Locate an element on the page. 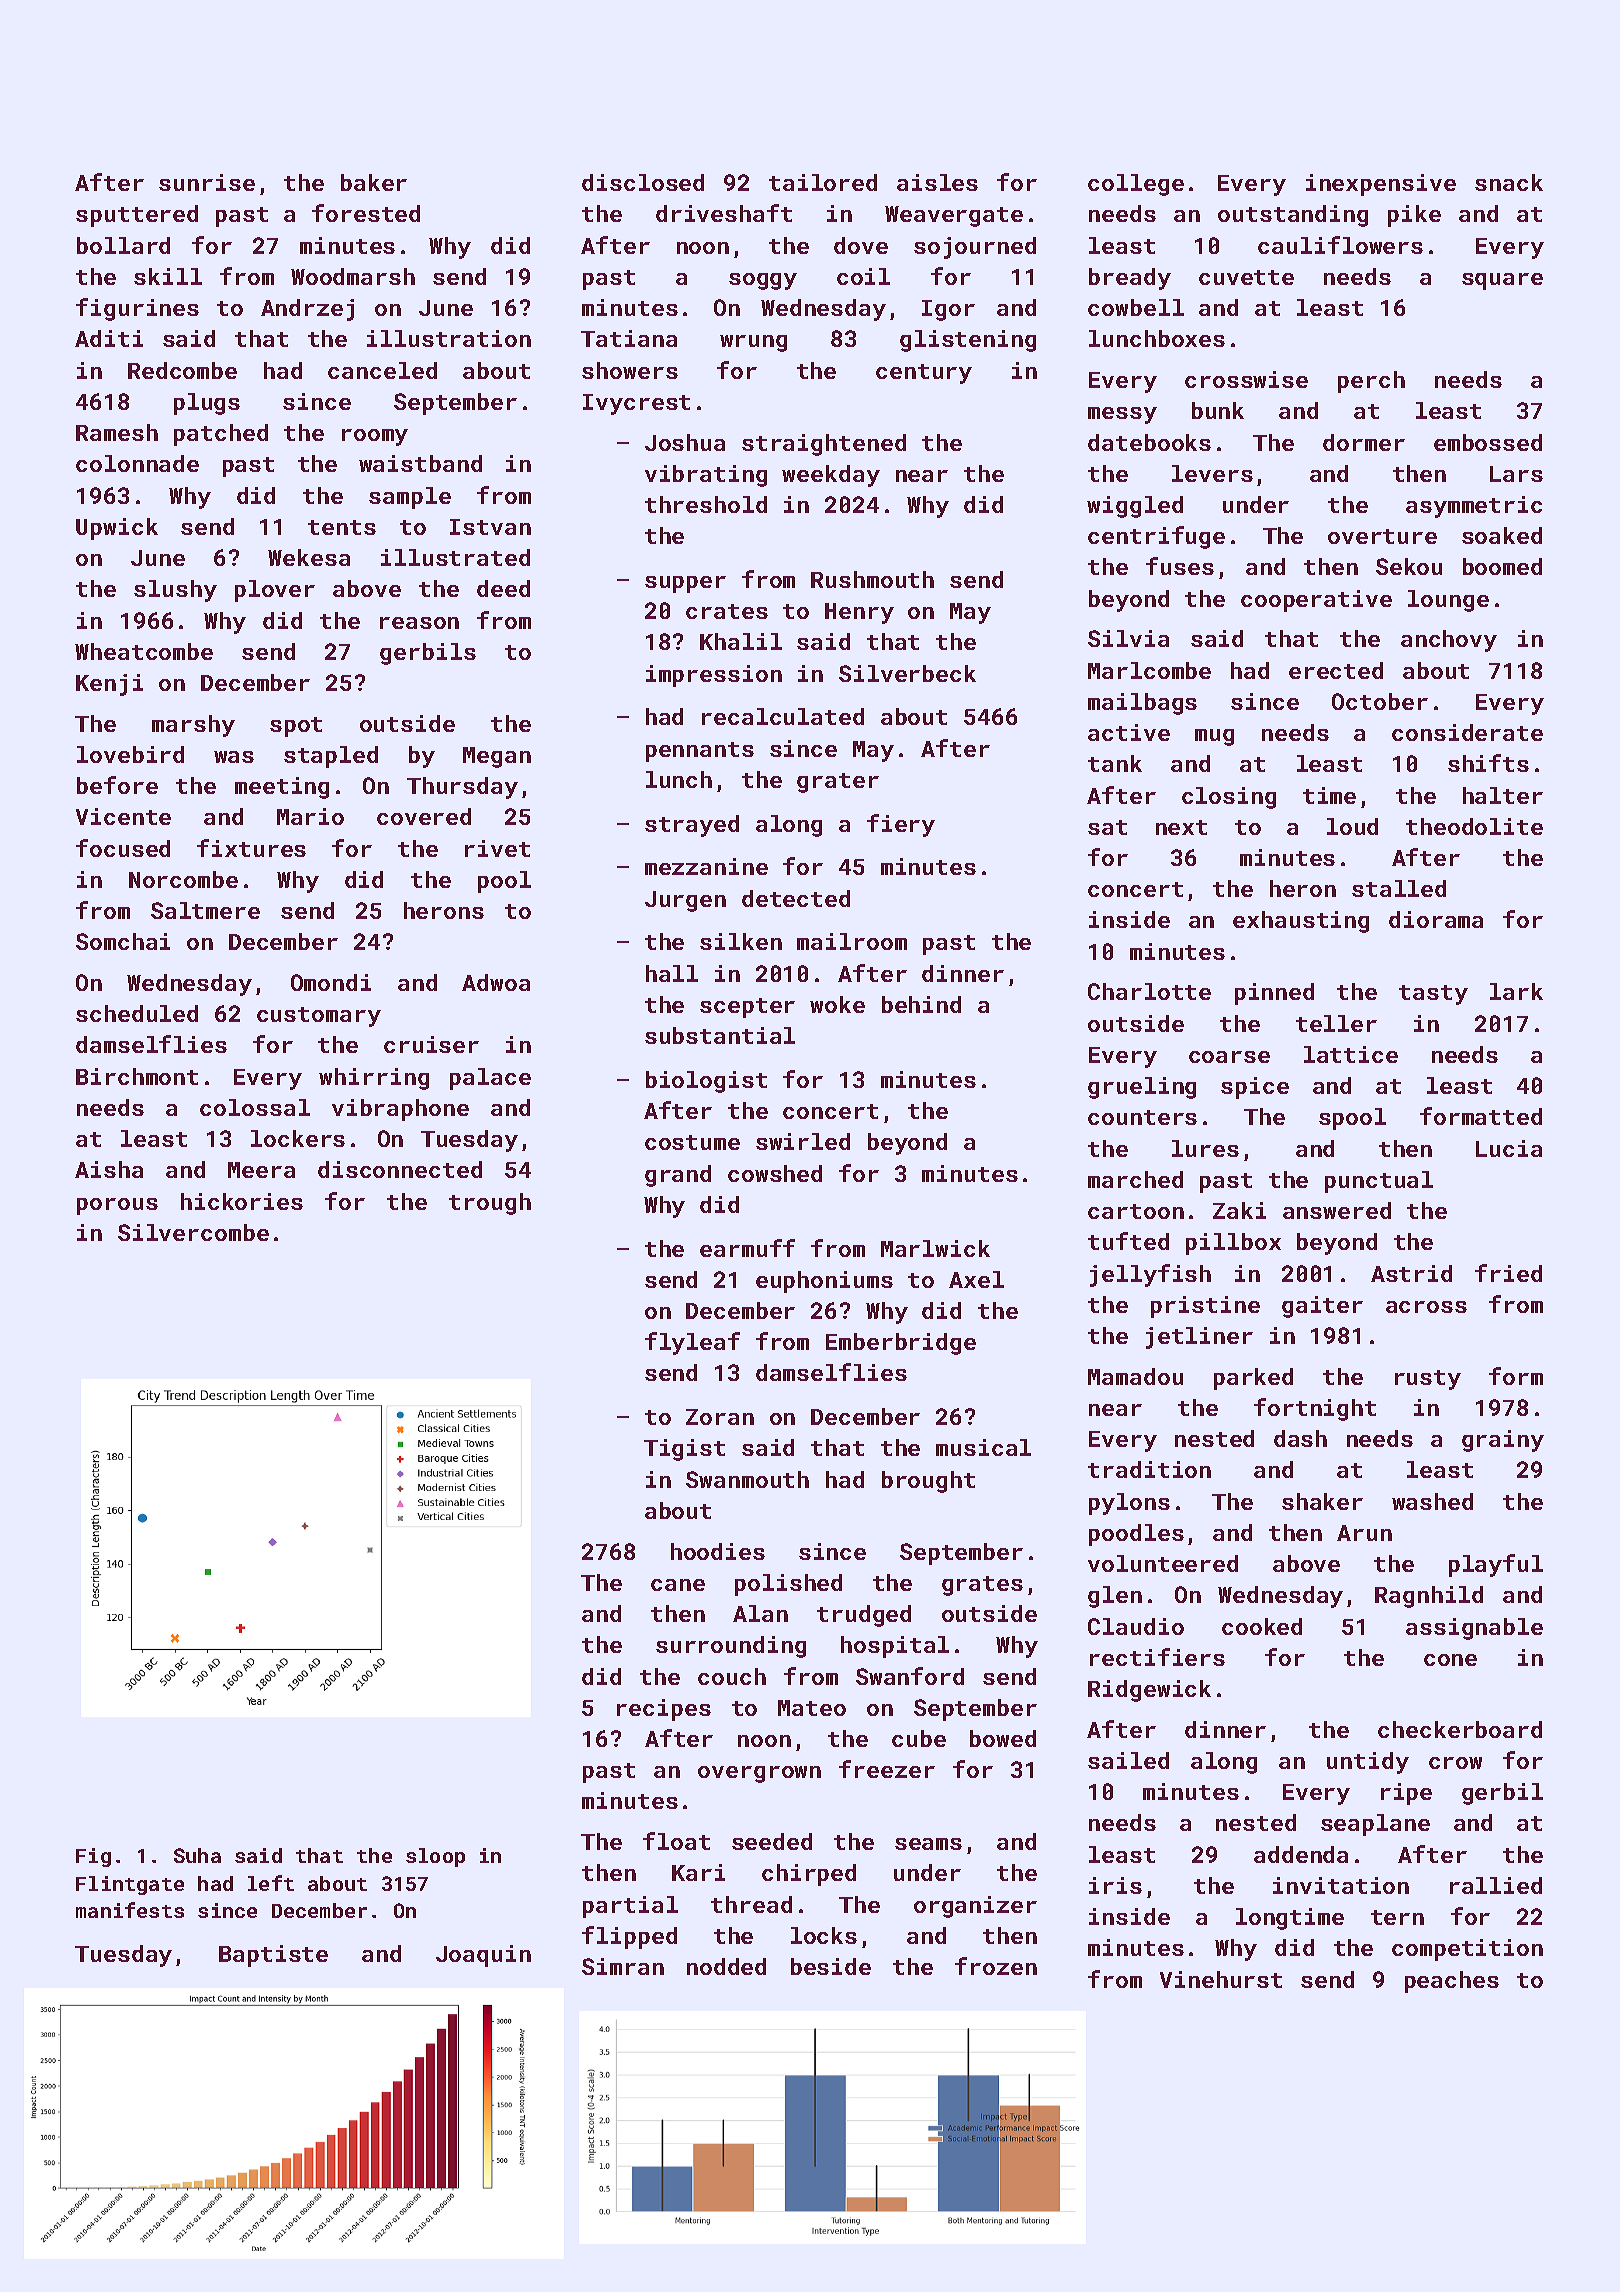 The height and width of the page is (2292, 1620). Vinehurst is located at coordinates (1221, 1979).
